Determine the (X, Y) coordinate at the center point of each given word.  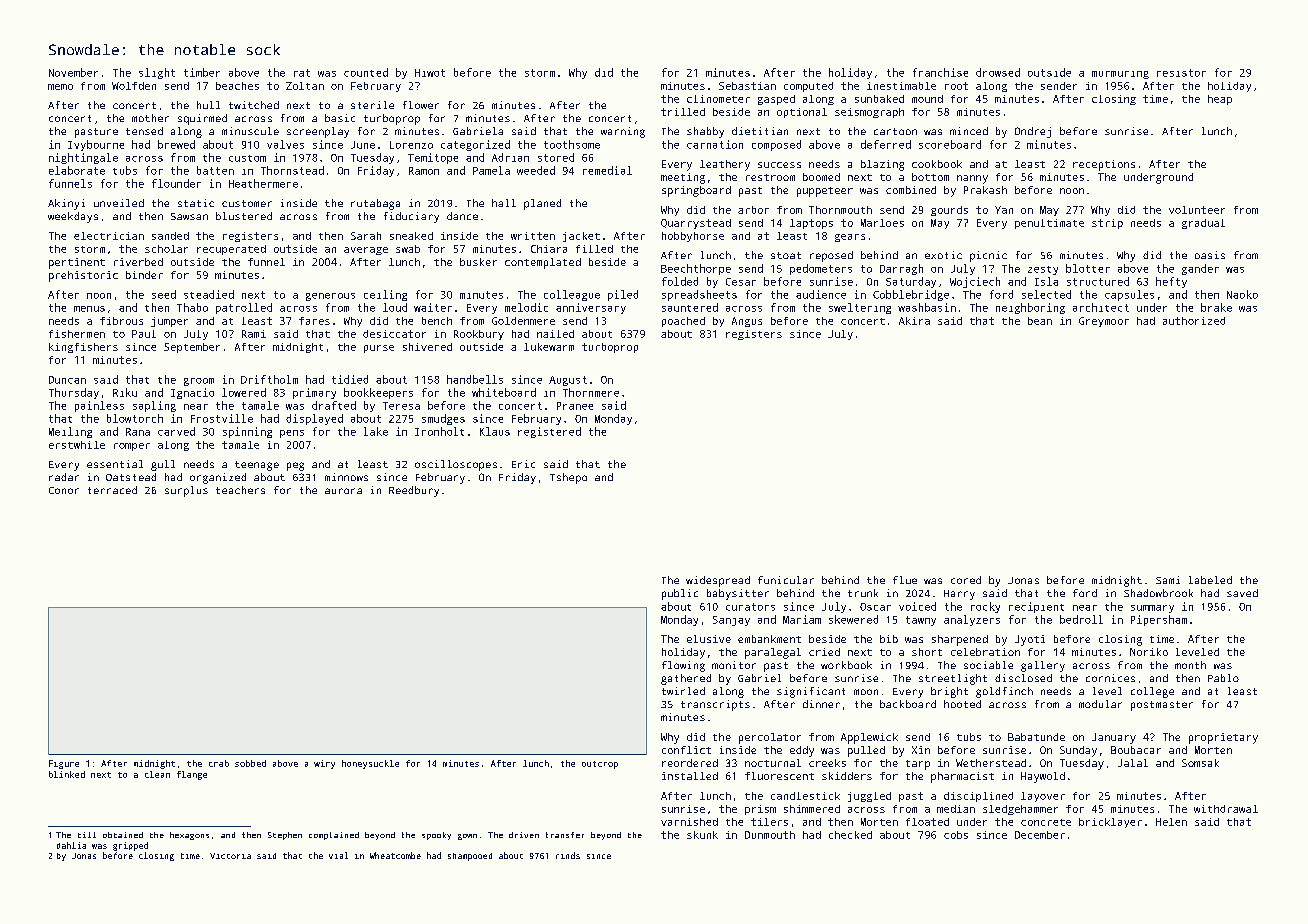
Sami (1168, 580)
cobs (956, 835)
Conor (64, 490)
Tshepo (568, 478)
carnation (715, 144)
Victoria (230, 856)
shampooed (470, 857)
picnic (988, 256)
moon (866, 692)
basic (340, 118)
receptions (1104, 165)
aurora (343, 491)
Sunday (1078, 751)
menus (89, 309)
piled (623, 295)
